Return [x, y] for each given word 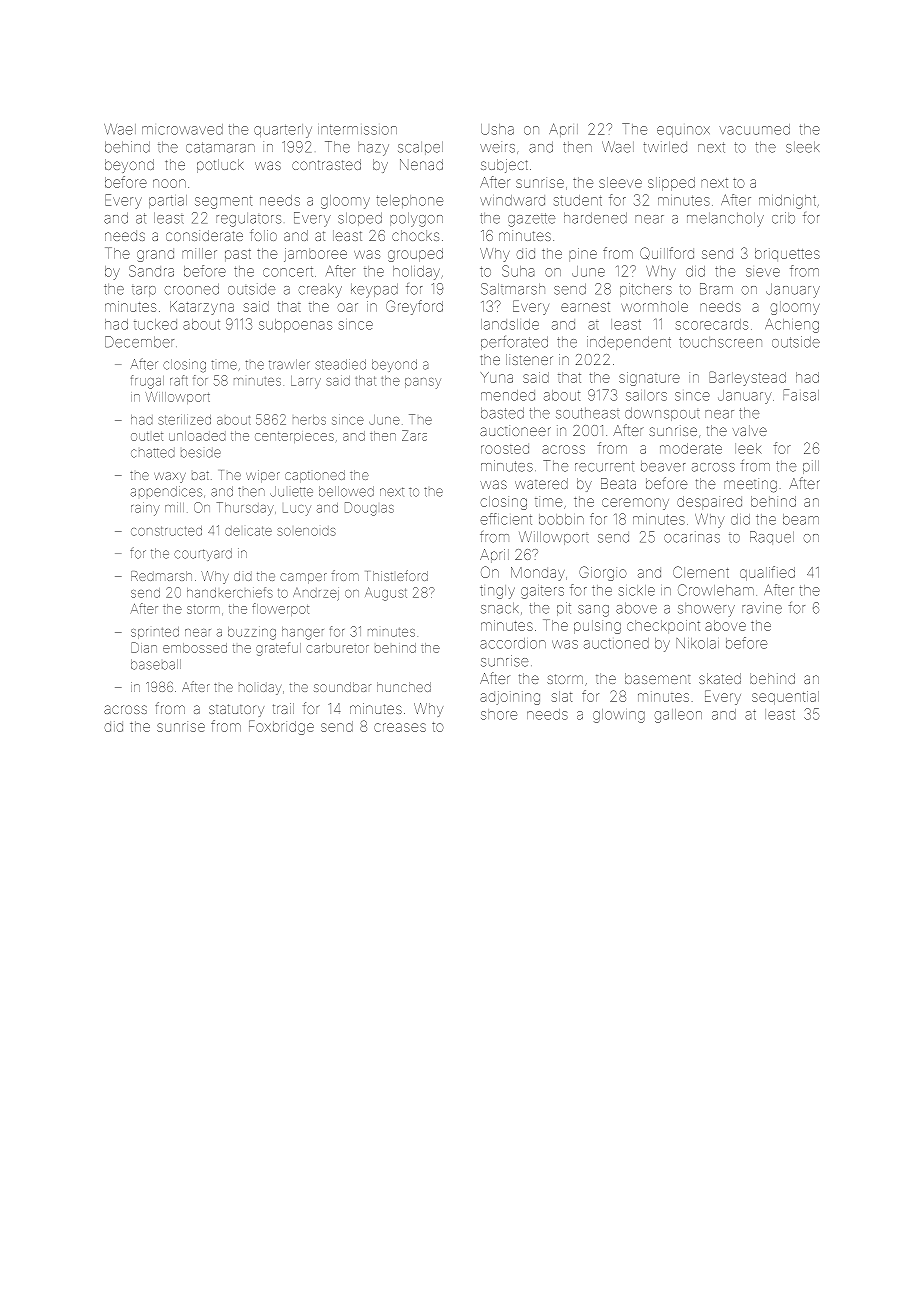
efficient [506, 519]
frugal [147, 382]
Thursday [245, 509]
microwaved [182, 129]
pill [811, 467]
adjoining [510, 698]
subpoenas [295, 325]
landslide [510, 324]
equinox [683, 131]
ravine [762, 608]
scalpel [420, 148]
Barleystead [747, 378]
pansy [423, 383]
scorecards [712, 324]
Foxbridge [281, 727]
